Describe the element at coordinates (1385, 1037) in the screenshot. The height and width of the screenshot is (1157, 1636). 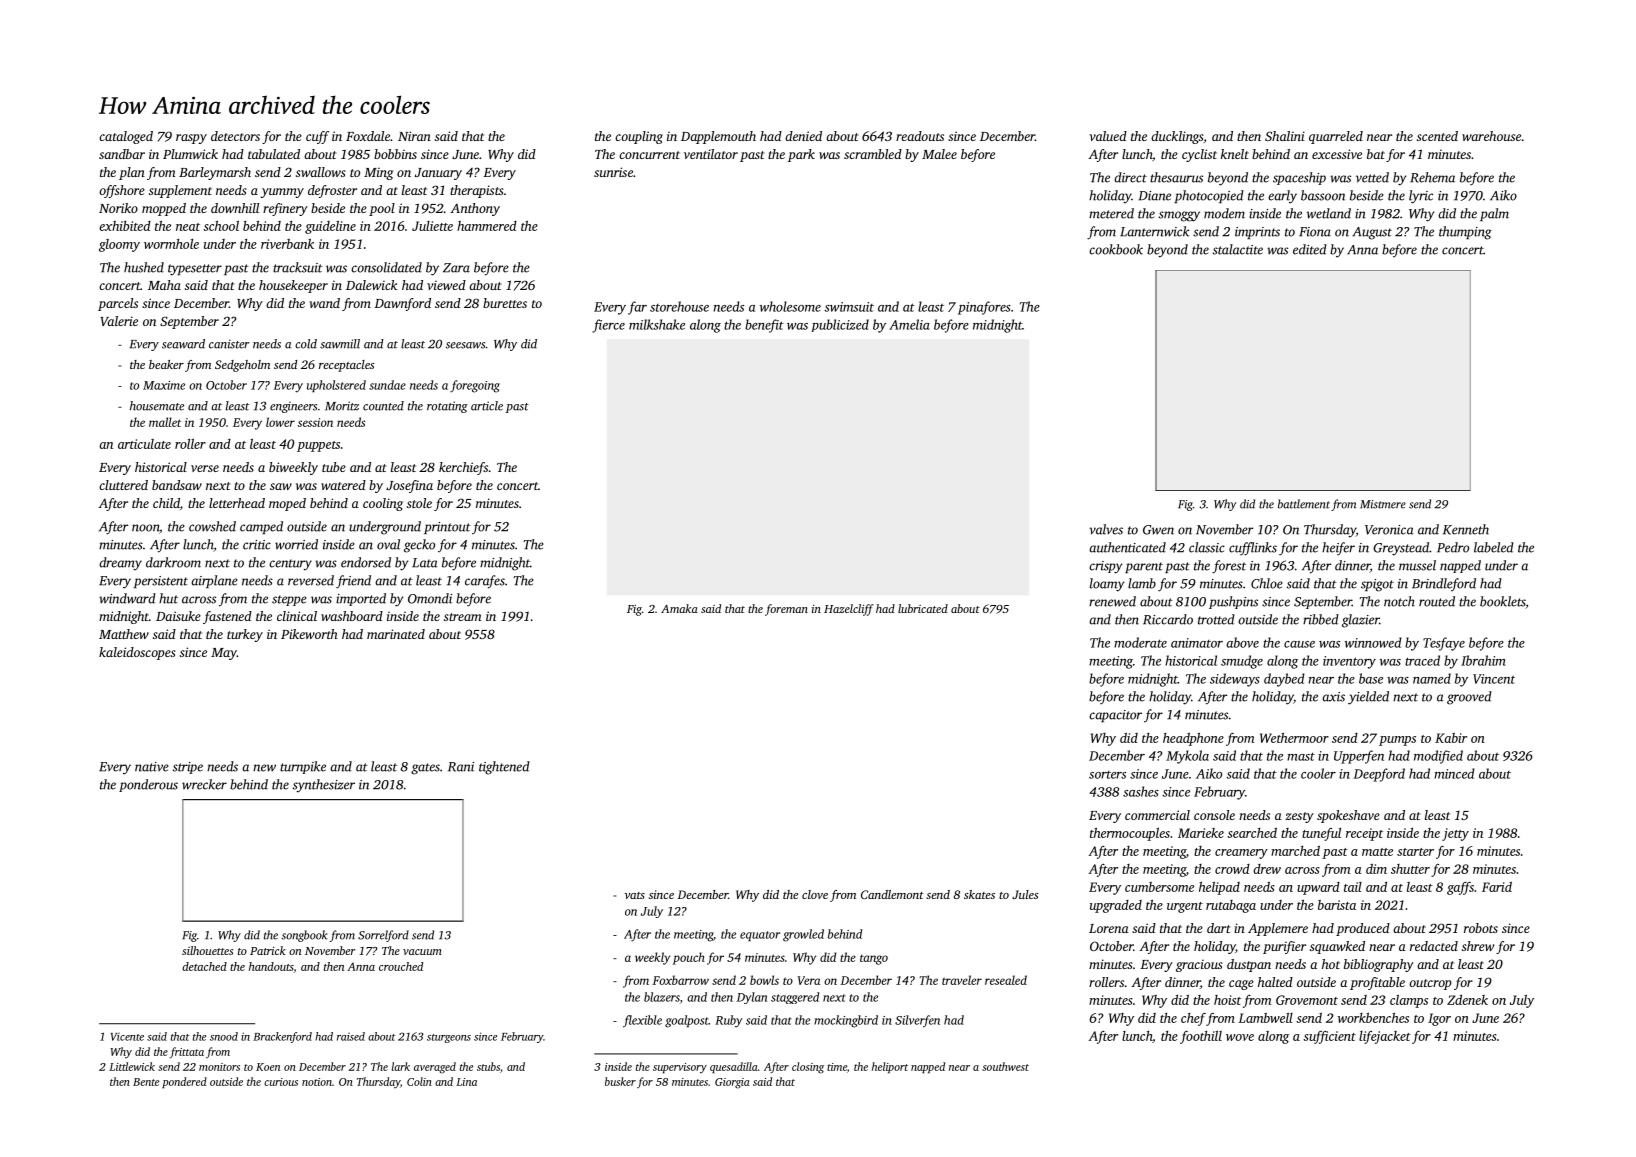
I see `lifejacket` at that location.
